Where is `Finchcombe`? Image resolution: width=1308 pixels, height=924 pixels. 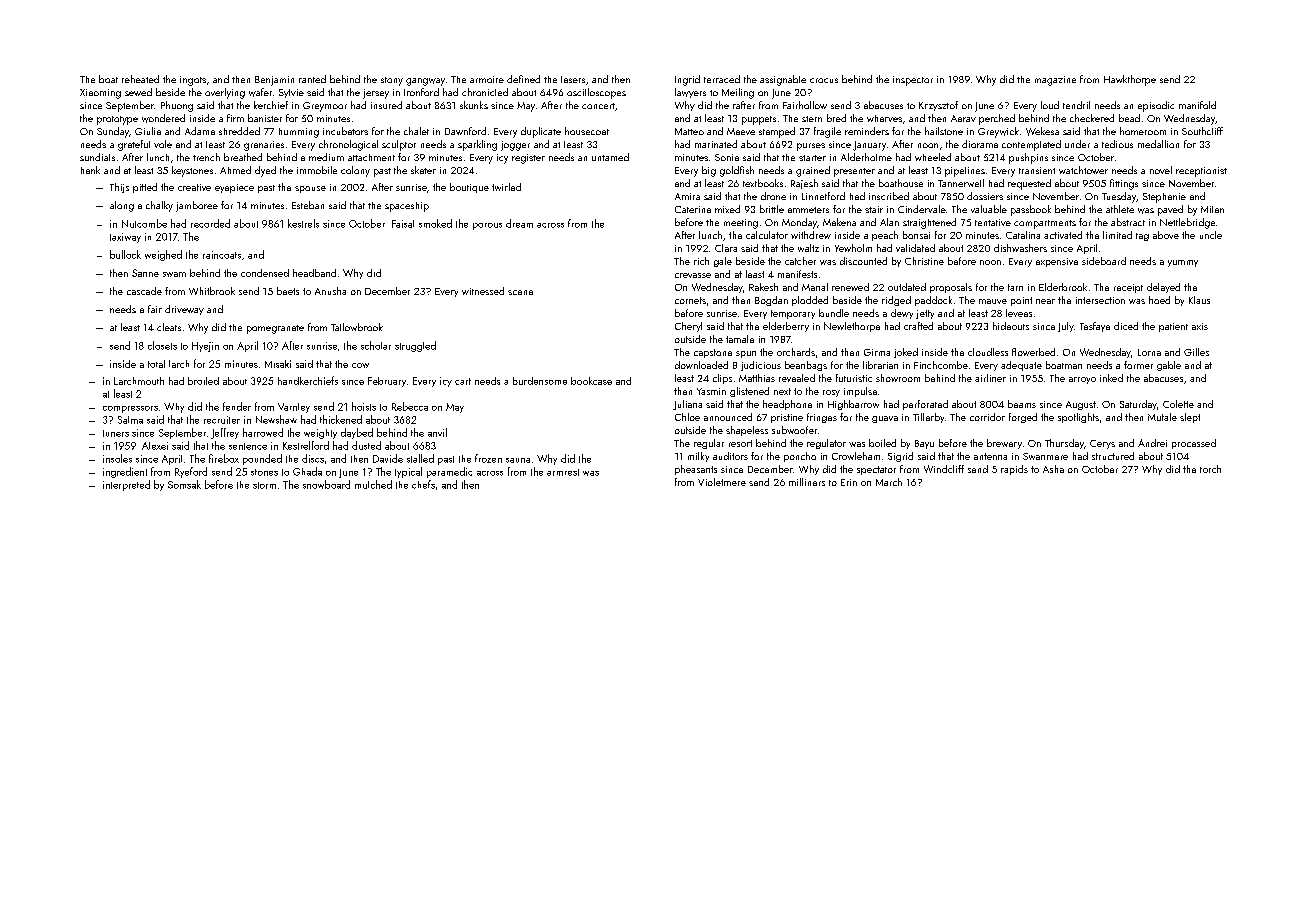 Finchcombe is located at coordinates (941, 365).
